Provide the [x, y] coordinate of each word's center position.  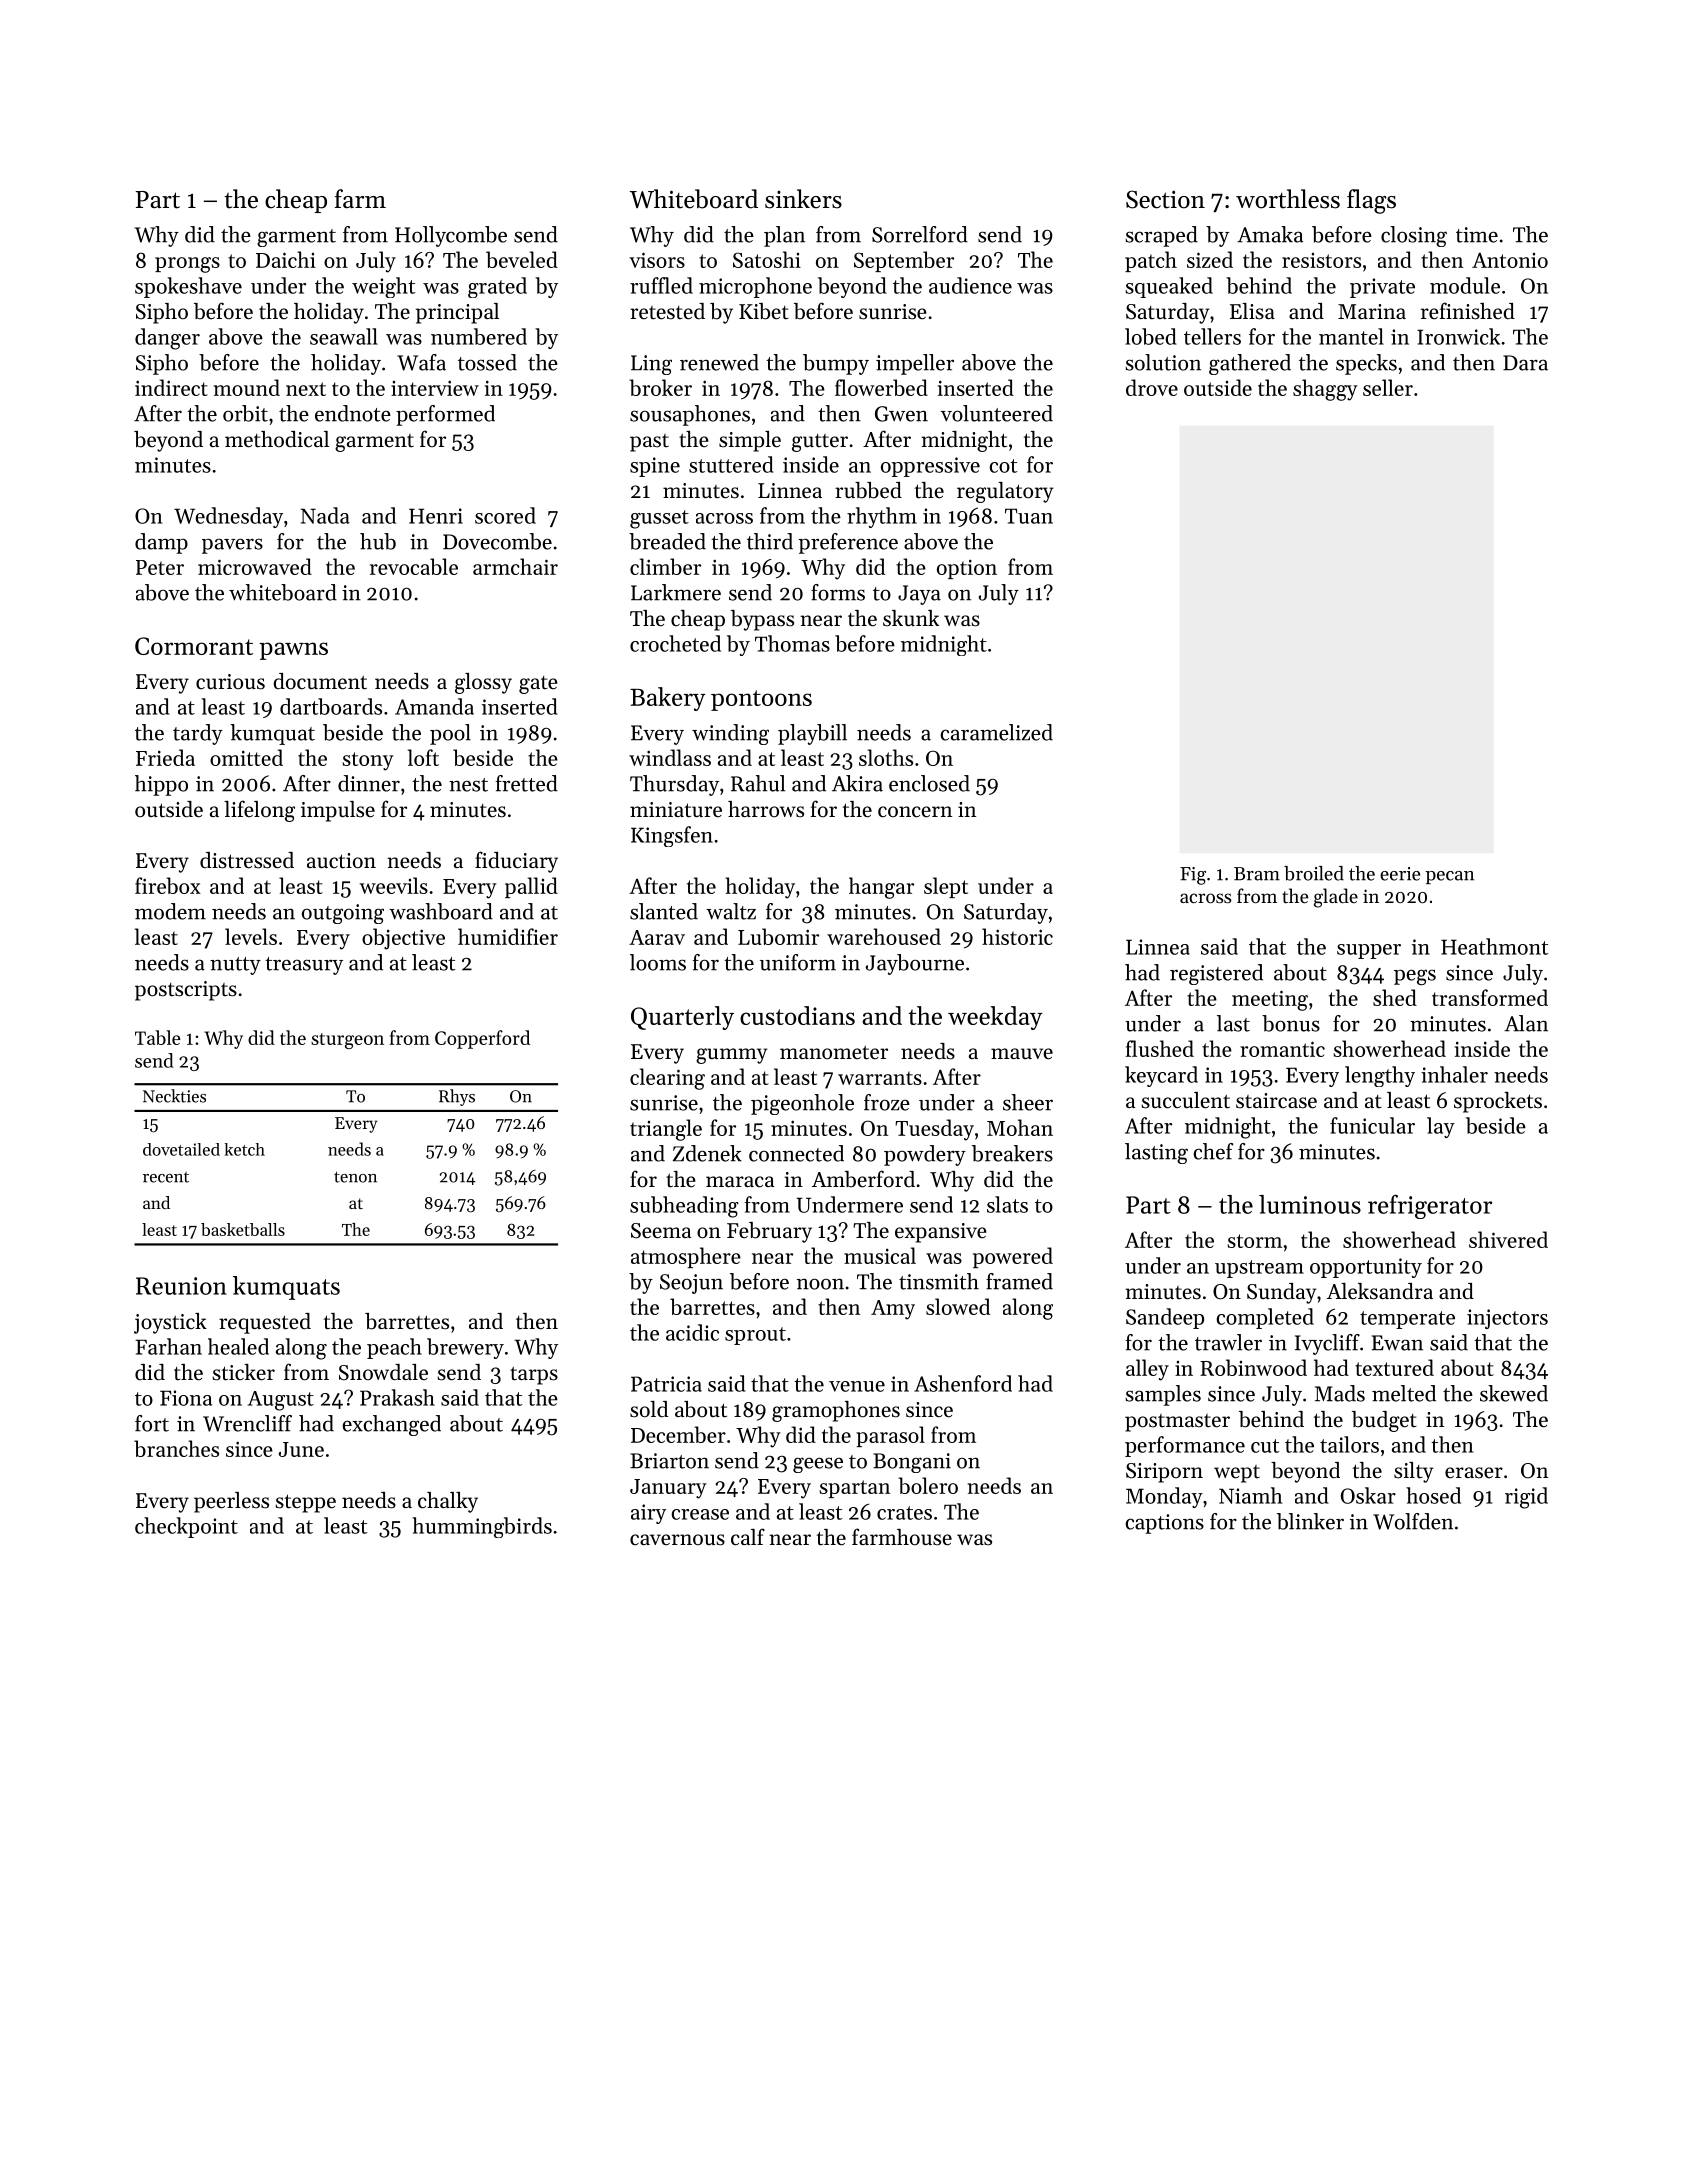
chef [1213, 1151]
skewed [1514, 1393]
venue [857, 1386]
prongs [187, 265]
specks [1366, 364]
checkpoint [186, 1527]
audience [970, 285]
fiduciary [516, 862]
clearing [667, 1079]
